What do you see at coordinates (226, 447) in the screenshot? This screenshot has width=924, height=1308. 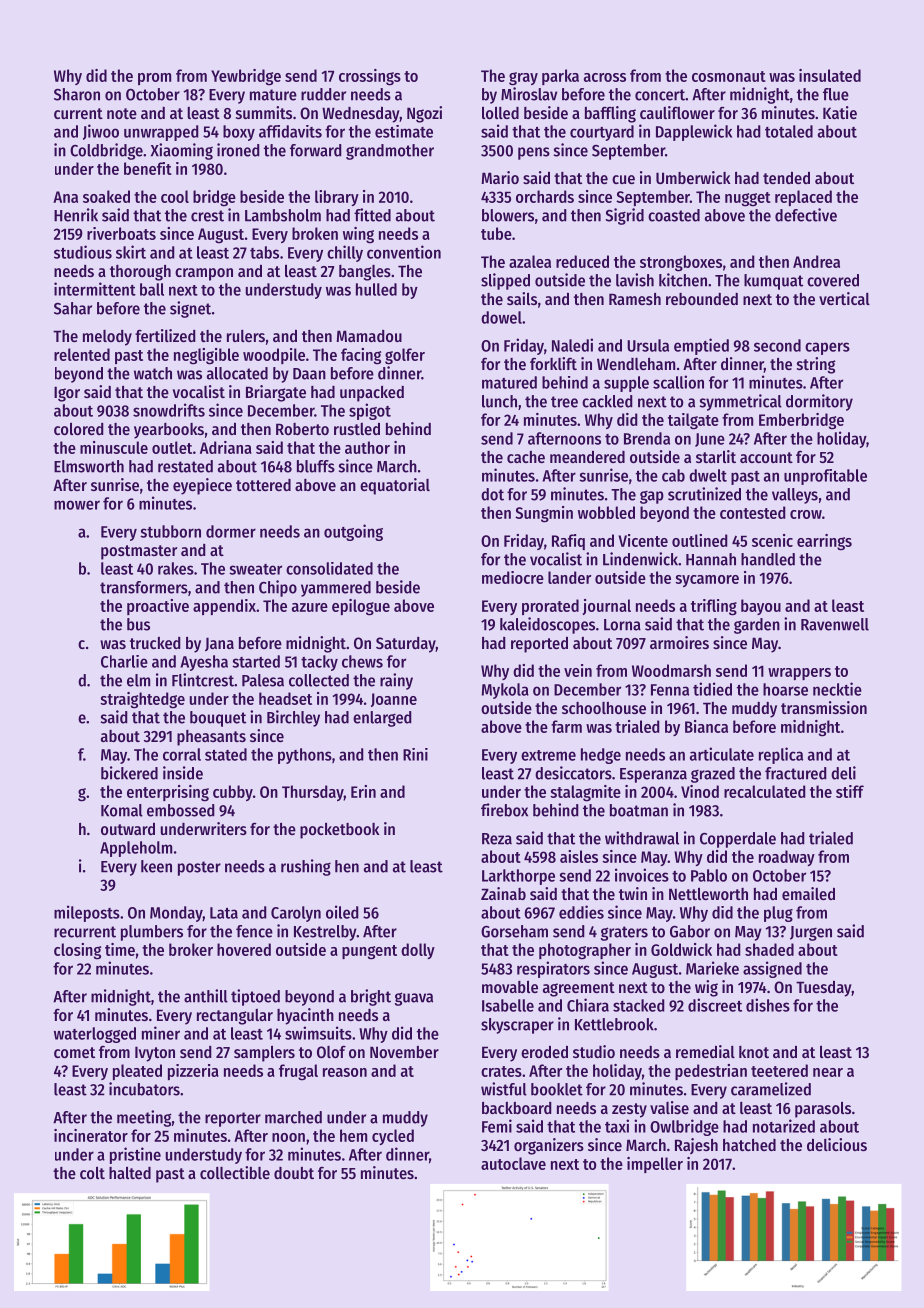 I see `Adriana` at bounding box center [226, 447].
